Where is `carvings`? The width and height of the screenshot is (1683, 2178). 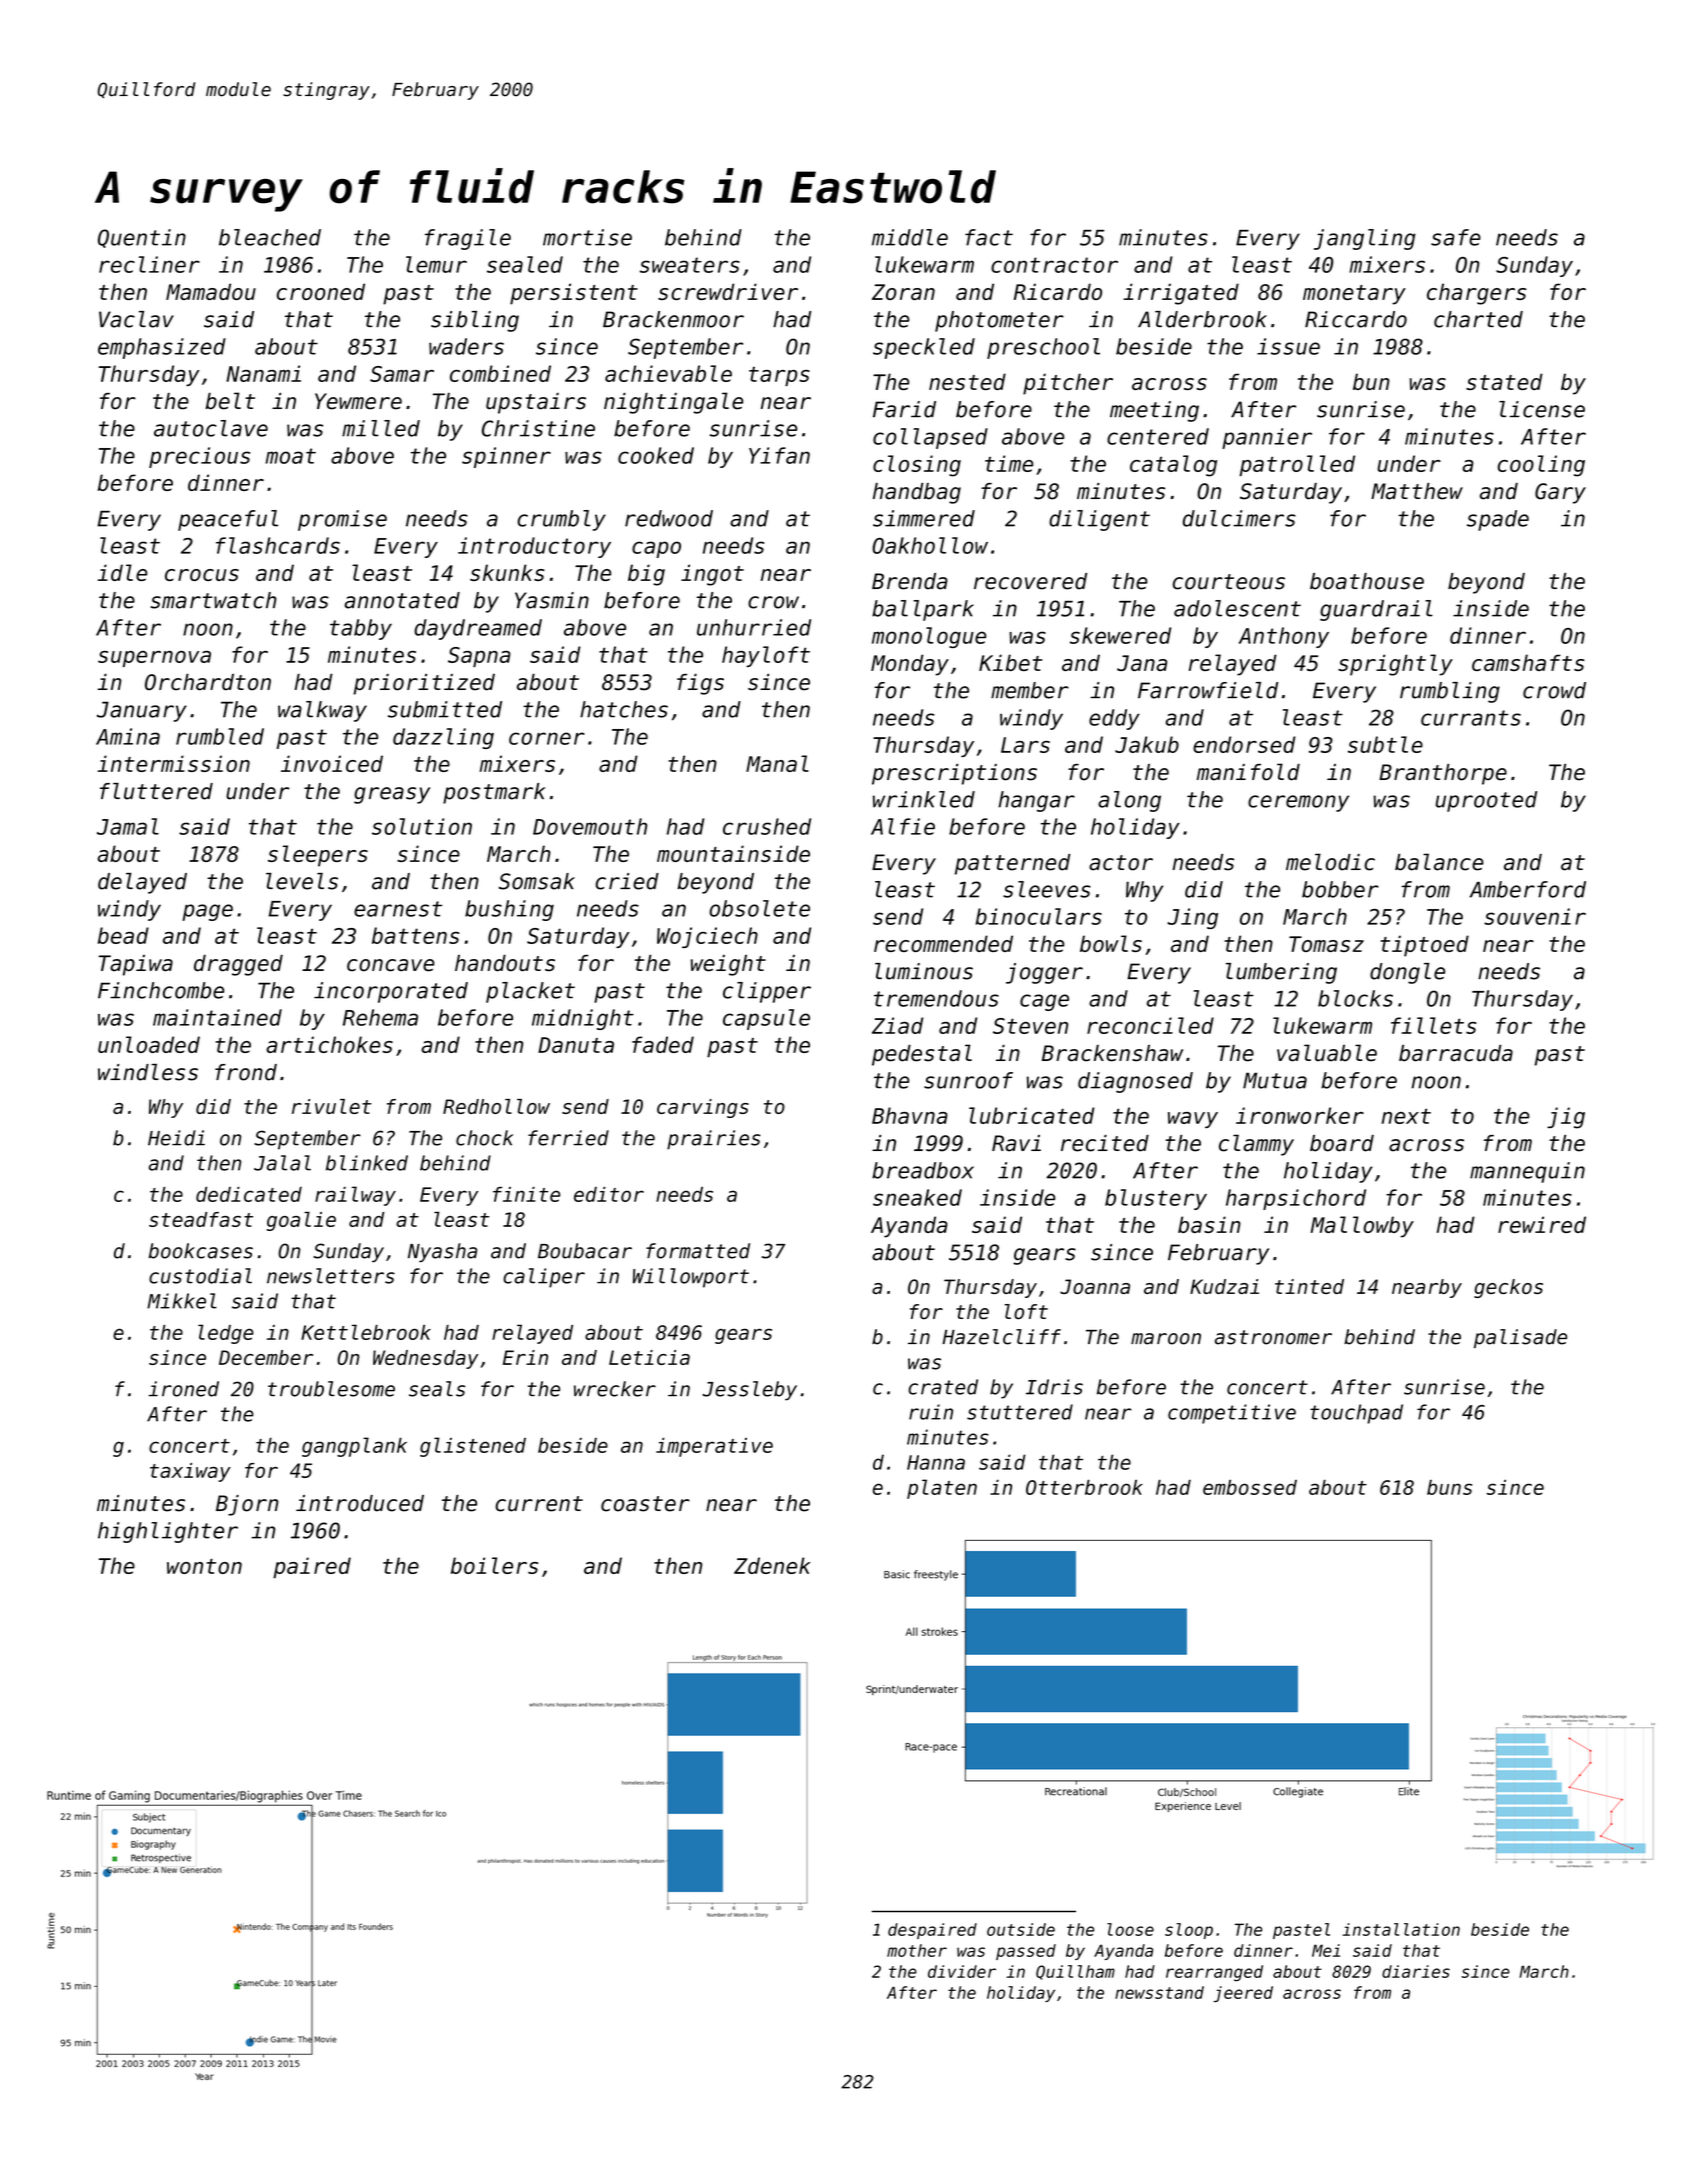
carvings is located at coordinates (703, 1108).
